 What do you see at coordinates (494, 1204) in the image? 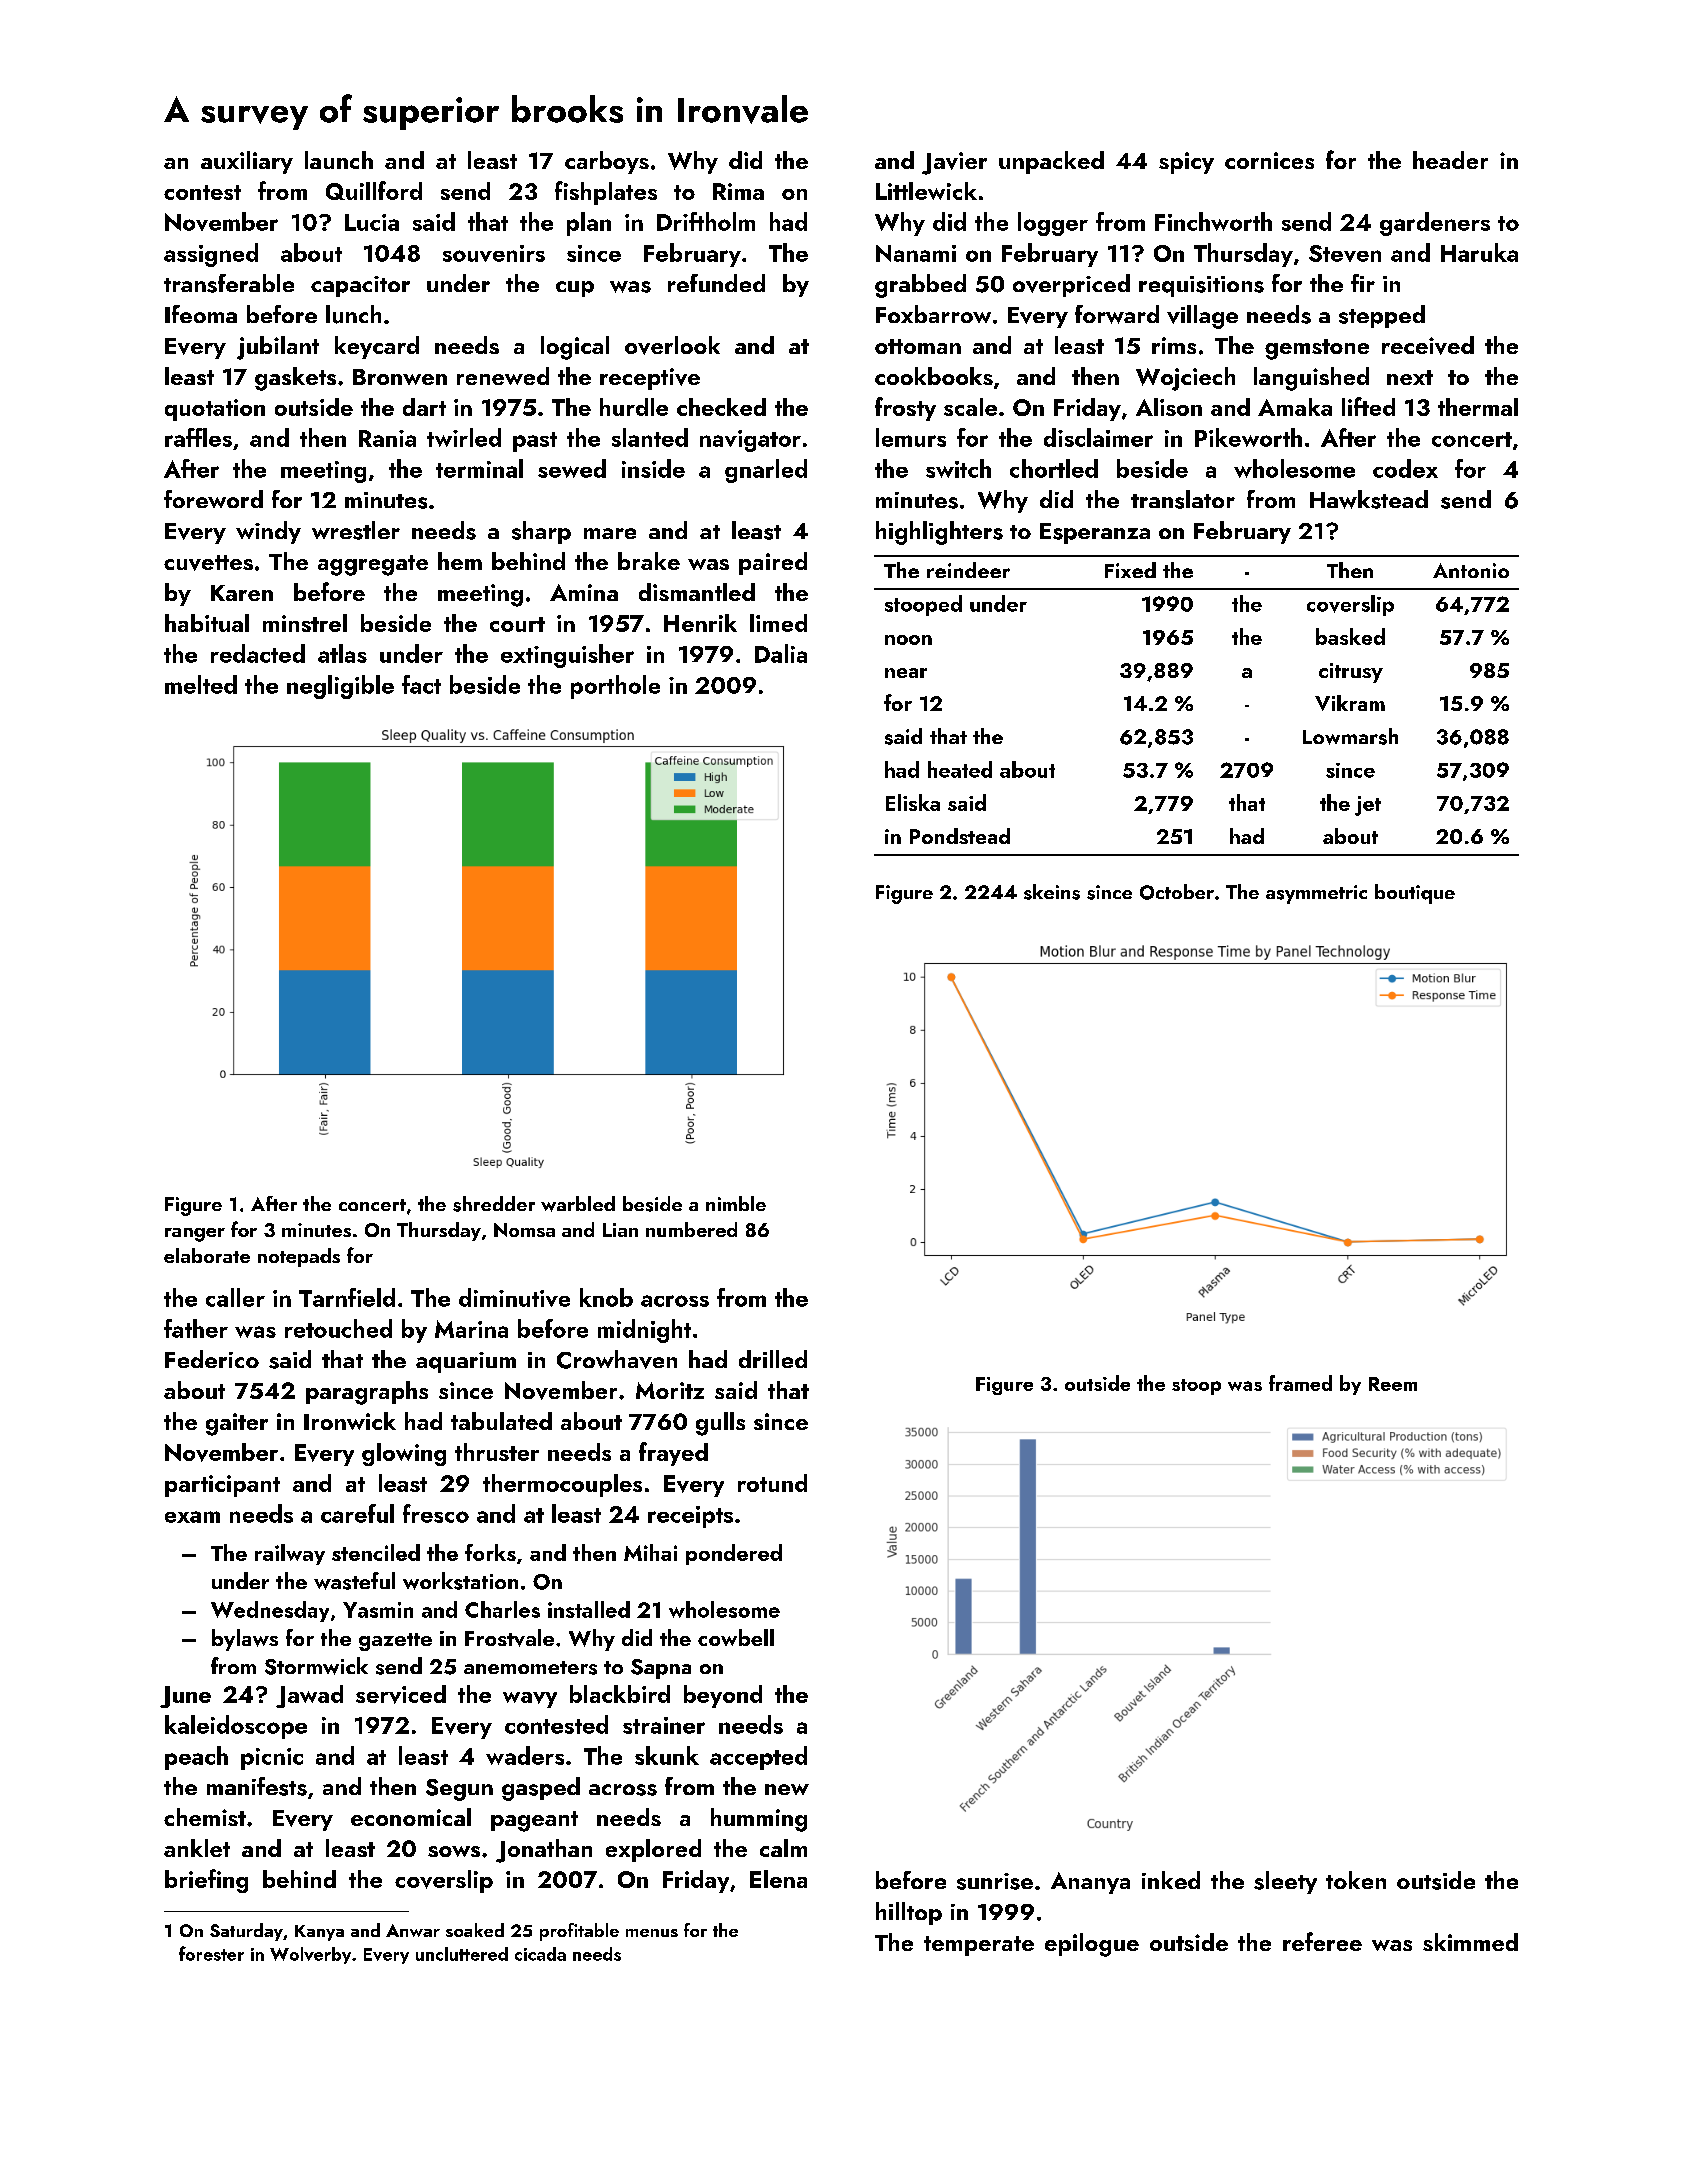
I see `shredder` at bounding box center [494, 1204].
